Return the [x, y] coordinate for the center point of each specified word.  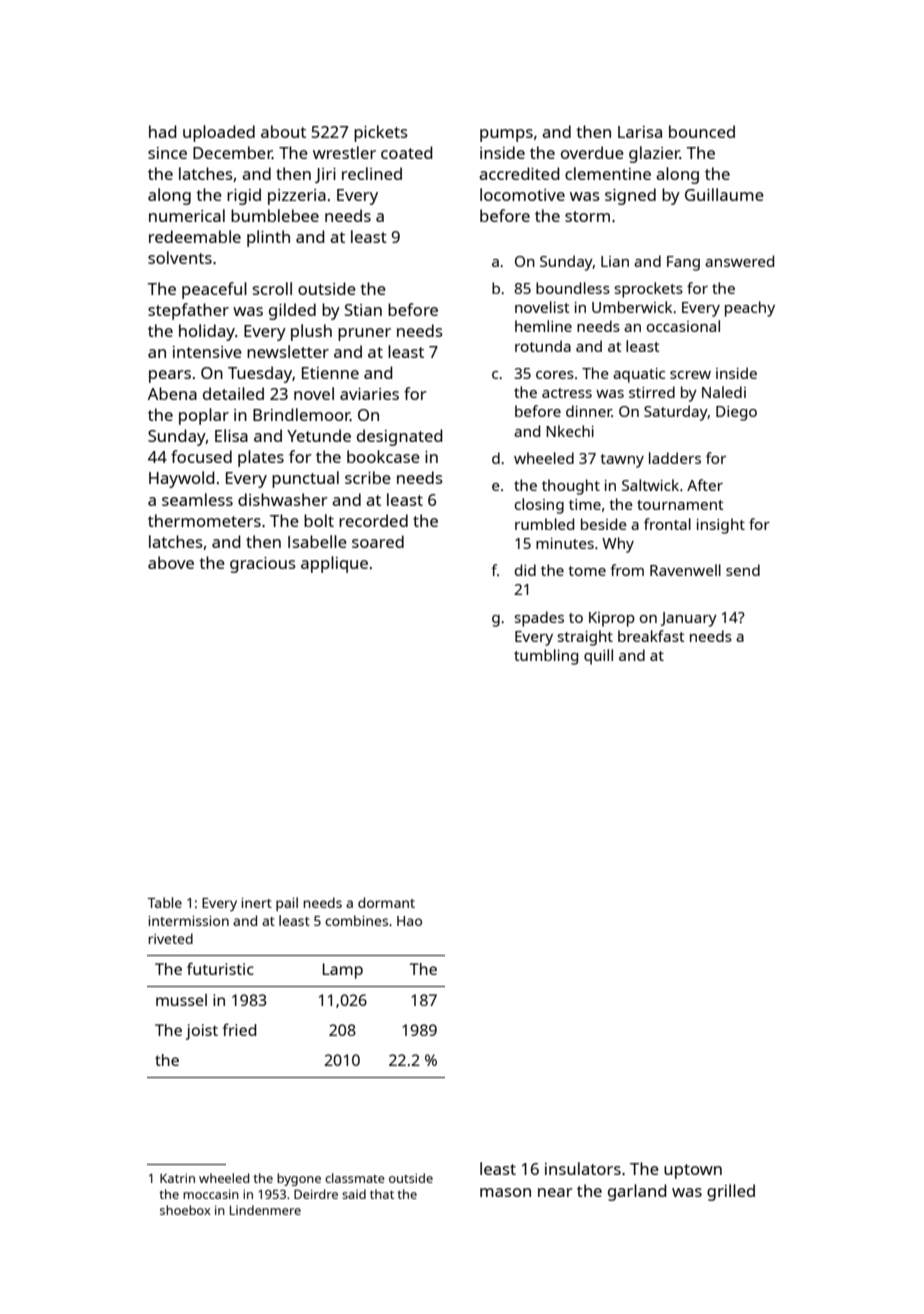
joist [202, 1032]
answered [739, 261]
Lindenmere [265, 1210]
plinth [268, 238]
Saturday [676, 413]
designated [400, 437]
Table [164, 902]
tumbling [546, 657]
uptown [693, 1171]
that [382, 1194]
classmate [355, 1178]
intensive [207, 352]
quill [598, 657]
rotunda [543, 346]
